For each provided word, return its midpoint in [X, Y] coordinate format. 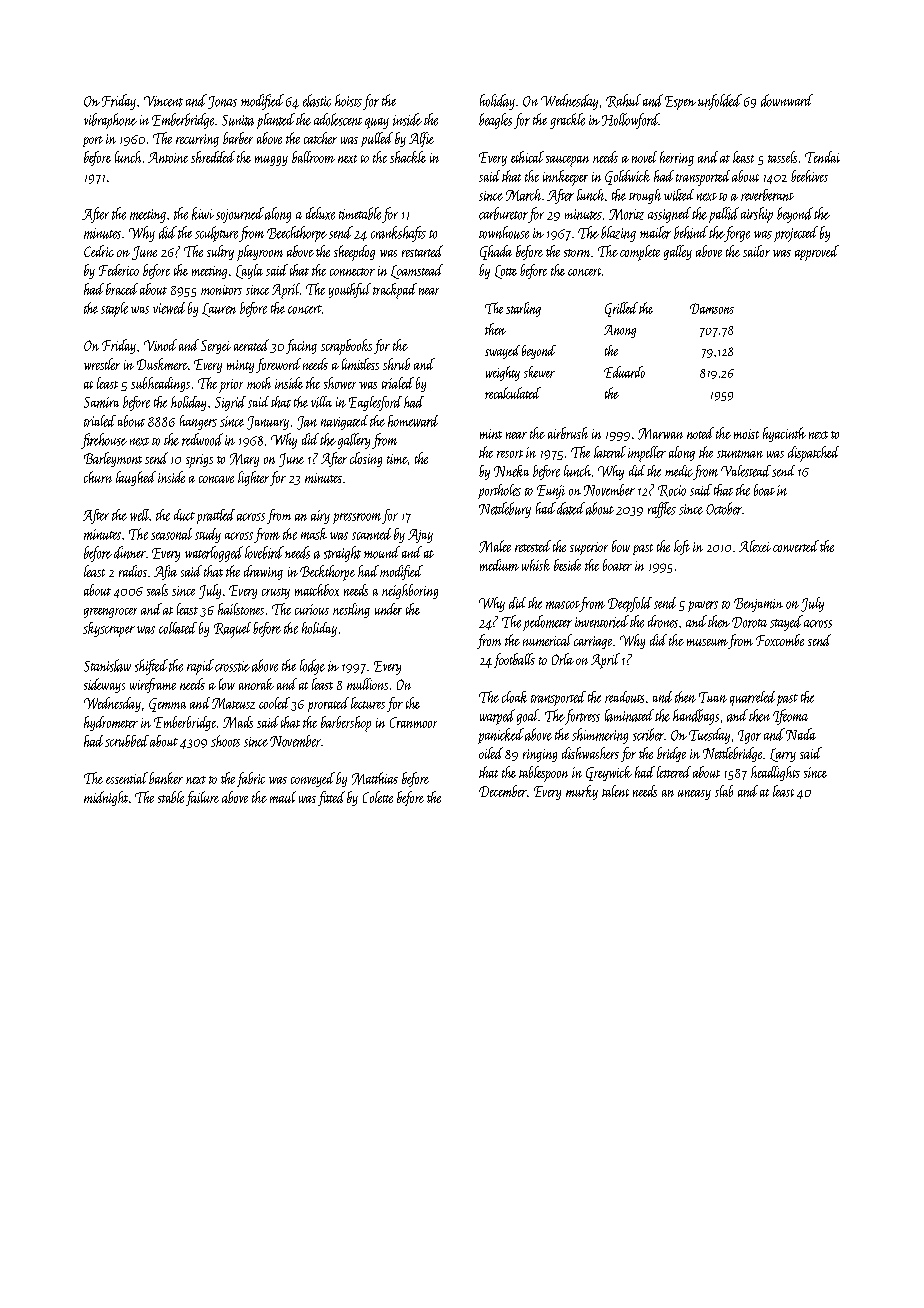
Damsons [712, 308]
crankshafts [398, 234]
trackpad [395, 291]
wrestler [102, 364]
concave [216, 479]
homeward [413, 421]
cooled [274, 703]
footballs [514, 660]
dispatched [813, 454]
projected [796, 234]
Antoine [168, 157]
